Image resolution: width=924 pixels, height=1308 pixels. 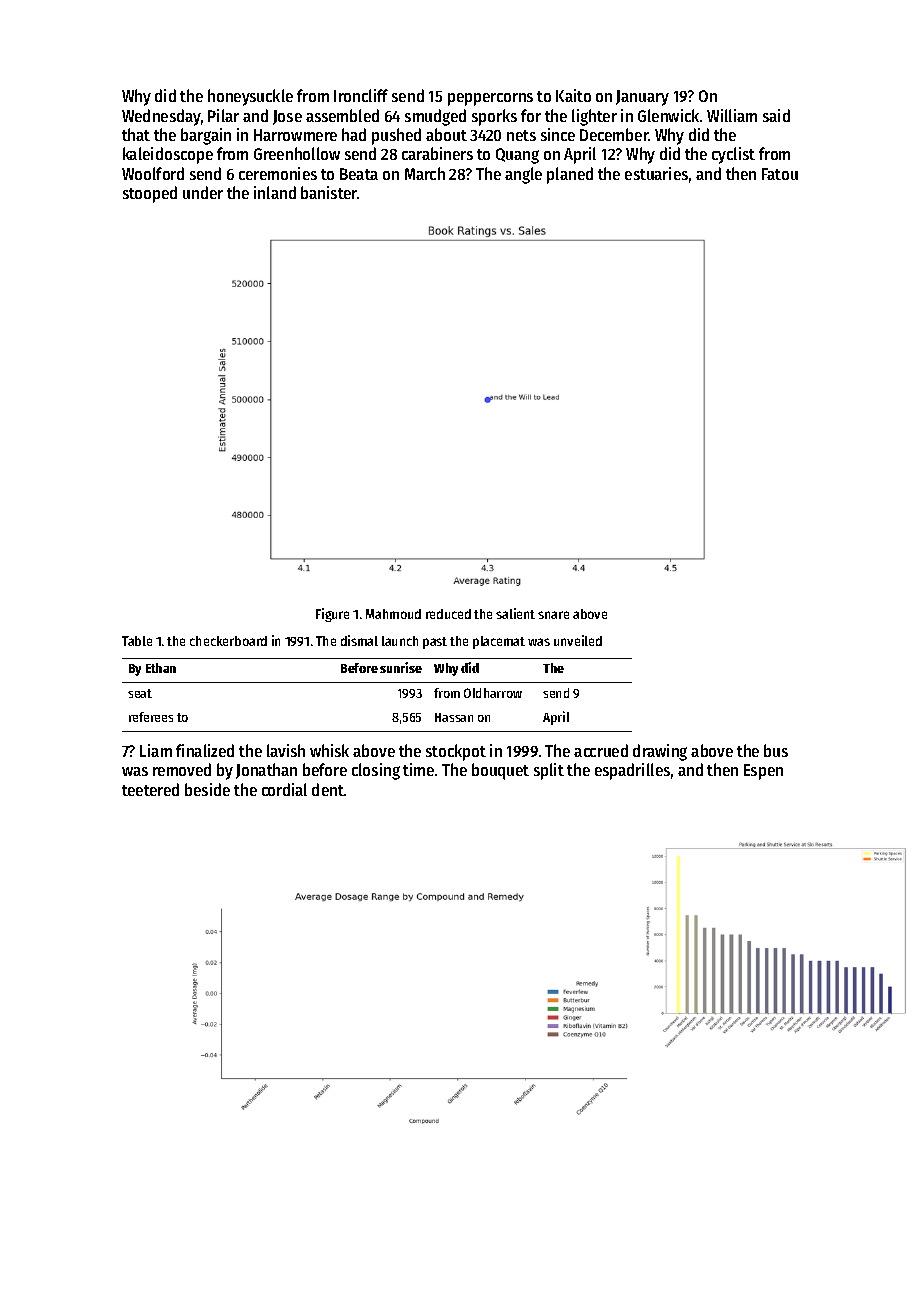 What do you see at coordinates (250, 97) in the screenshot?
I see `honeysuckle` at bounding box center [250, 97].
